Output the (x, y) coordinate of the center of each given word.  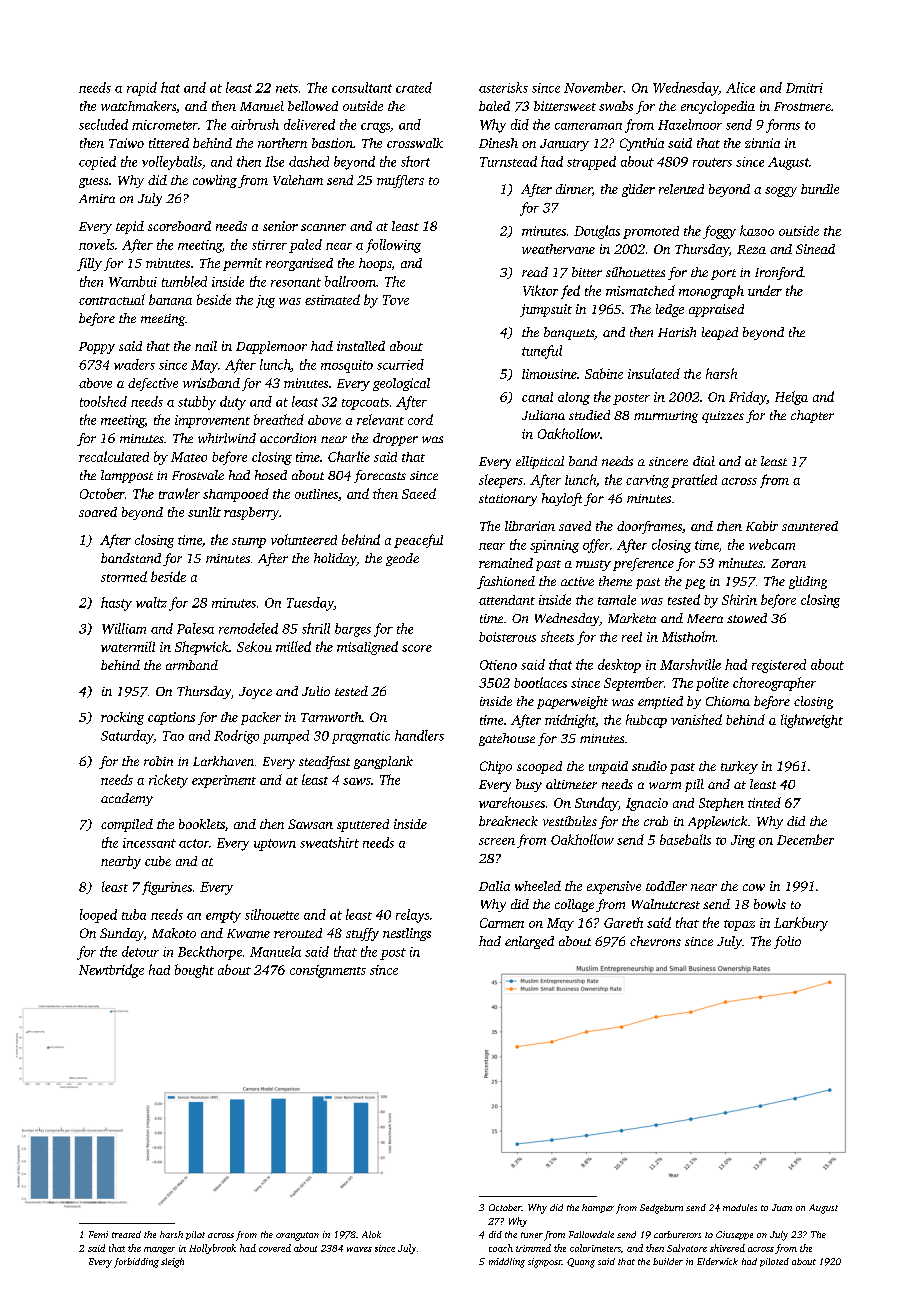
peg (695, 584)
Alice (740, 87)
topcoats (365, 404)
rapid (142, 89)
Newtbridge (111, 971)
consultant (362, 87)
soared (98, 512)
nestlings (407, 934)
